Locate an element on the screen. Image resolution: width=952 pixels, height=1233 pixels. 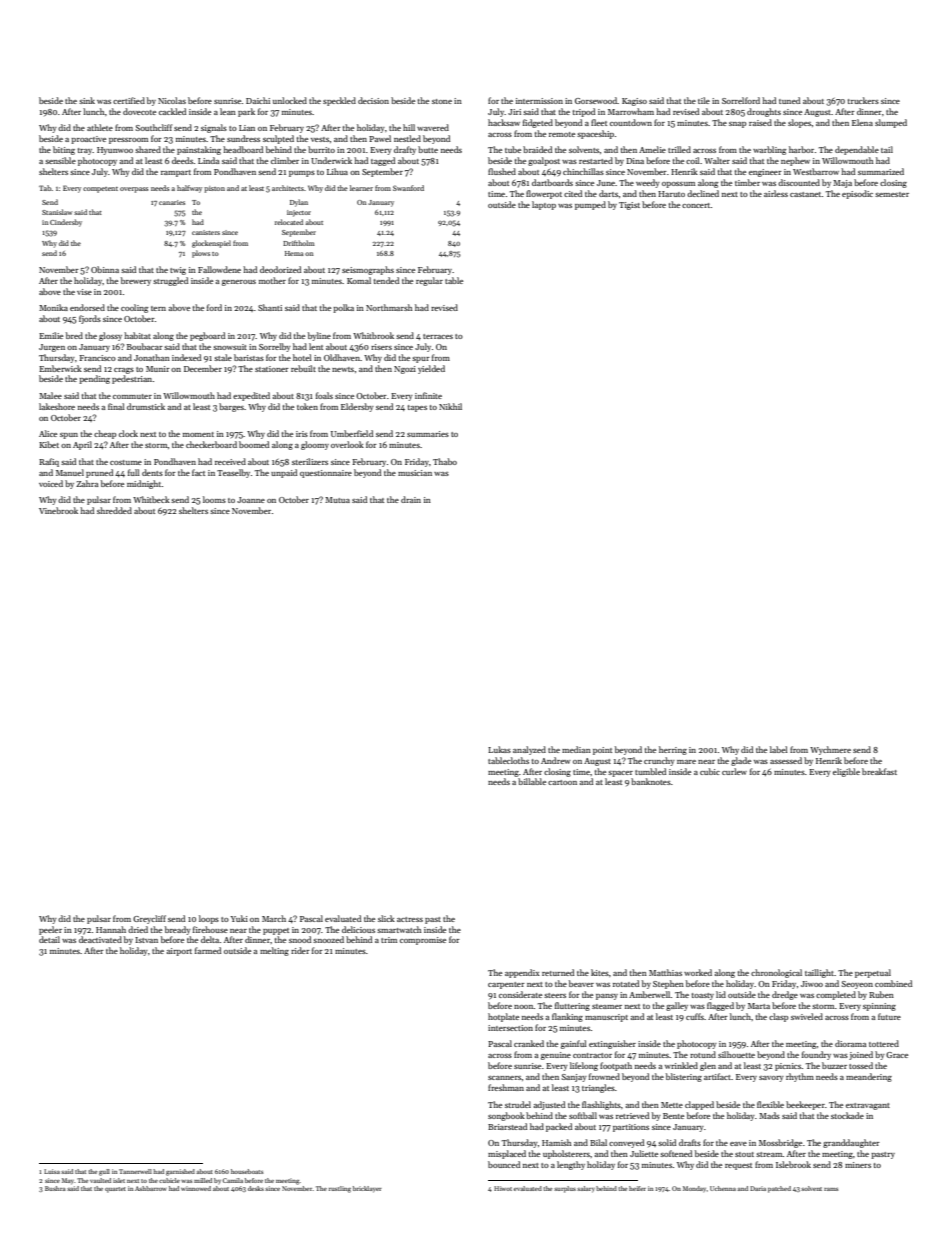
Hyunwoo is located at coordinates (115, 151).
